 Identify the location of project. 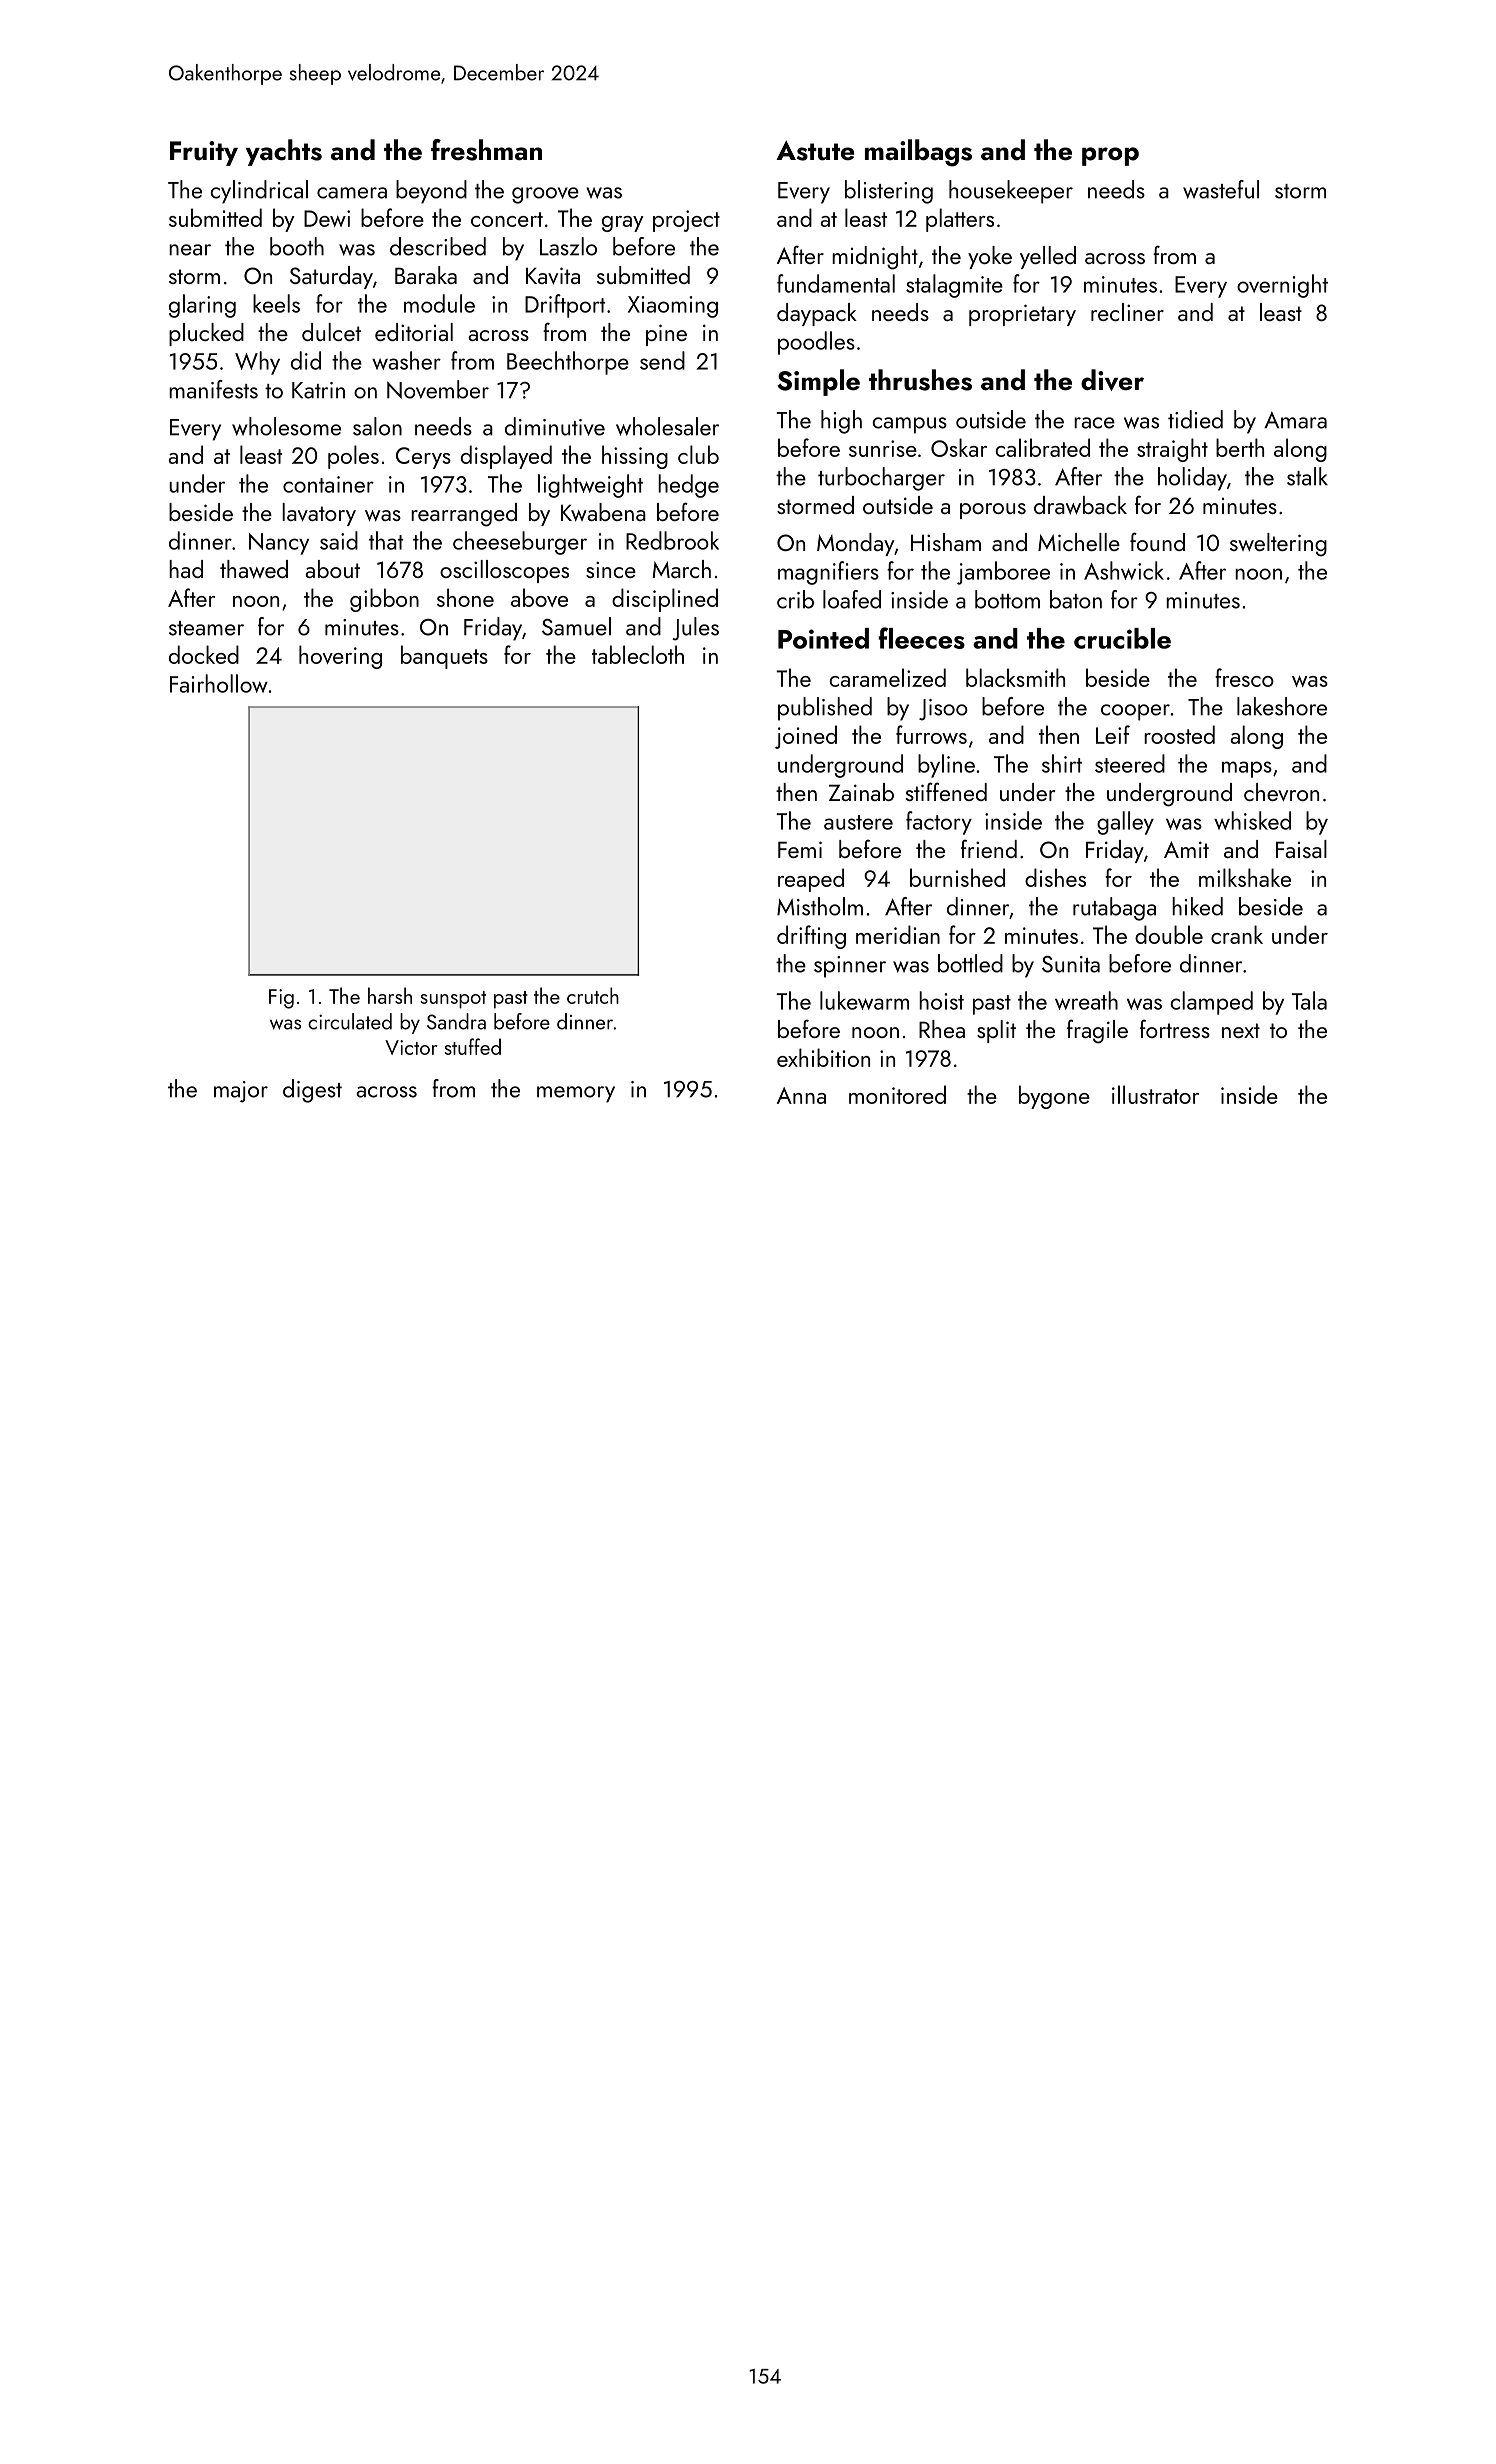
(686, 221).
